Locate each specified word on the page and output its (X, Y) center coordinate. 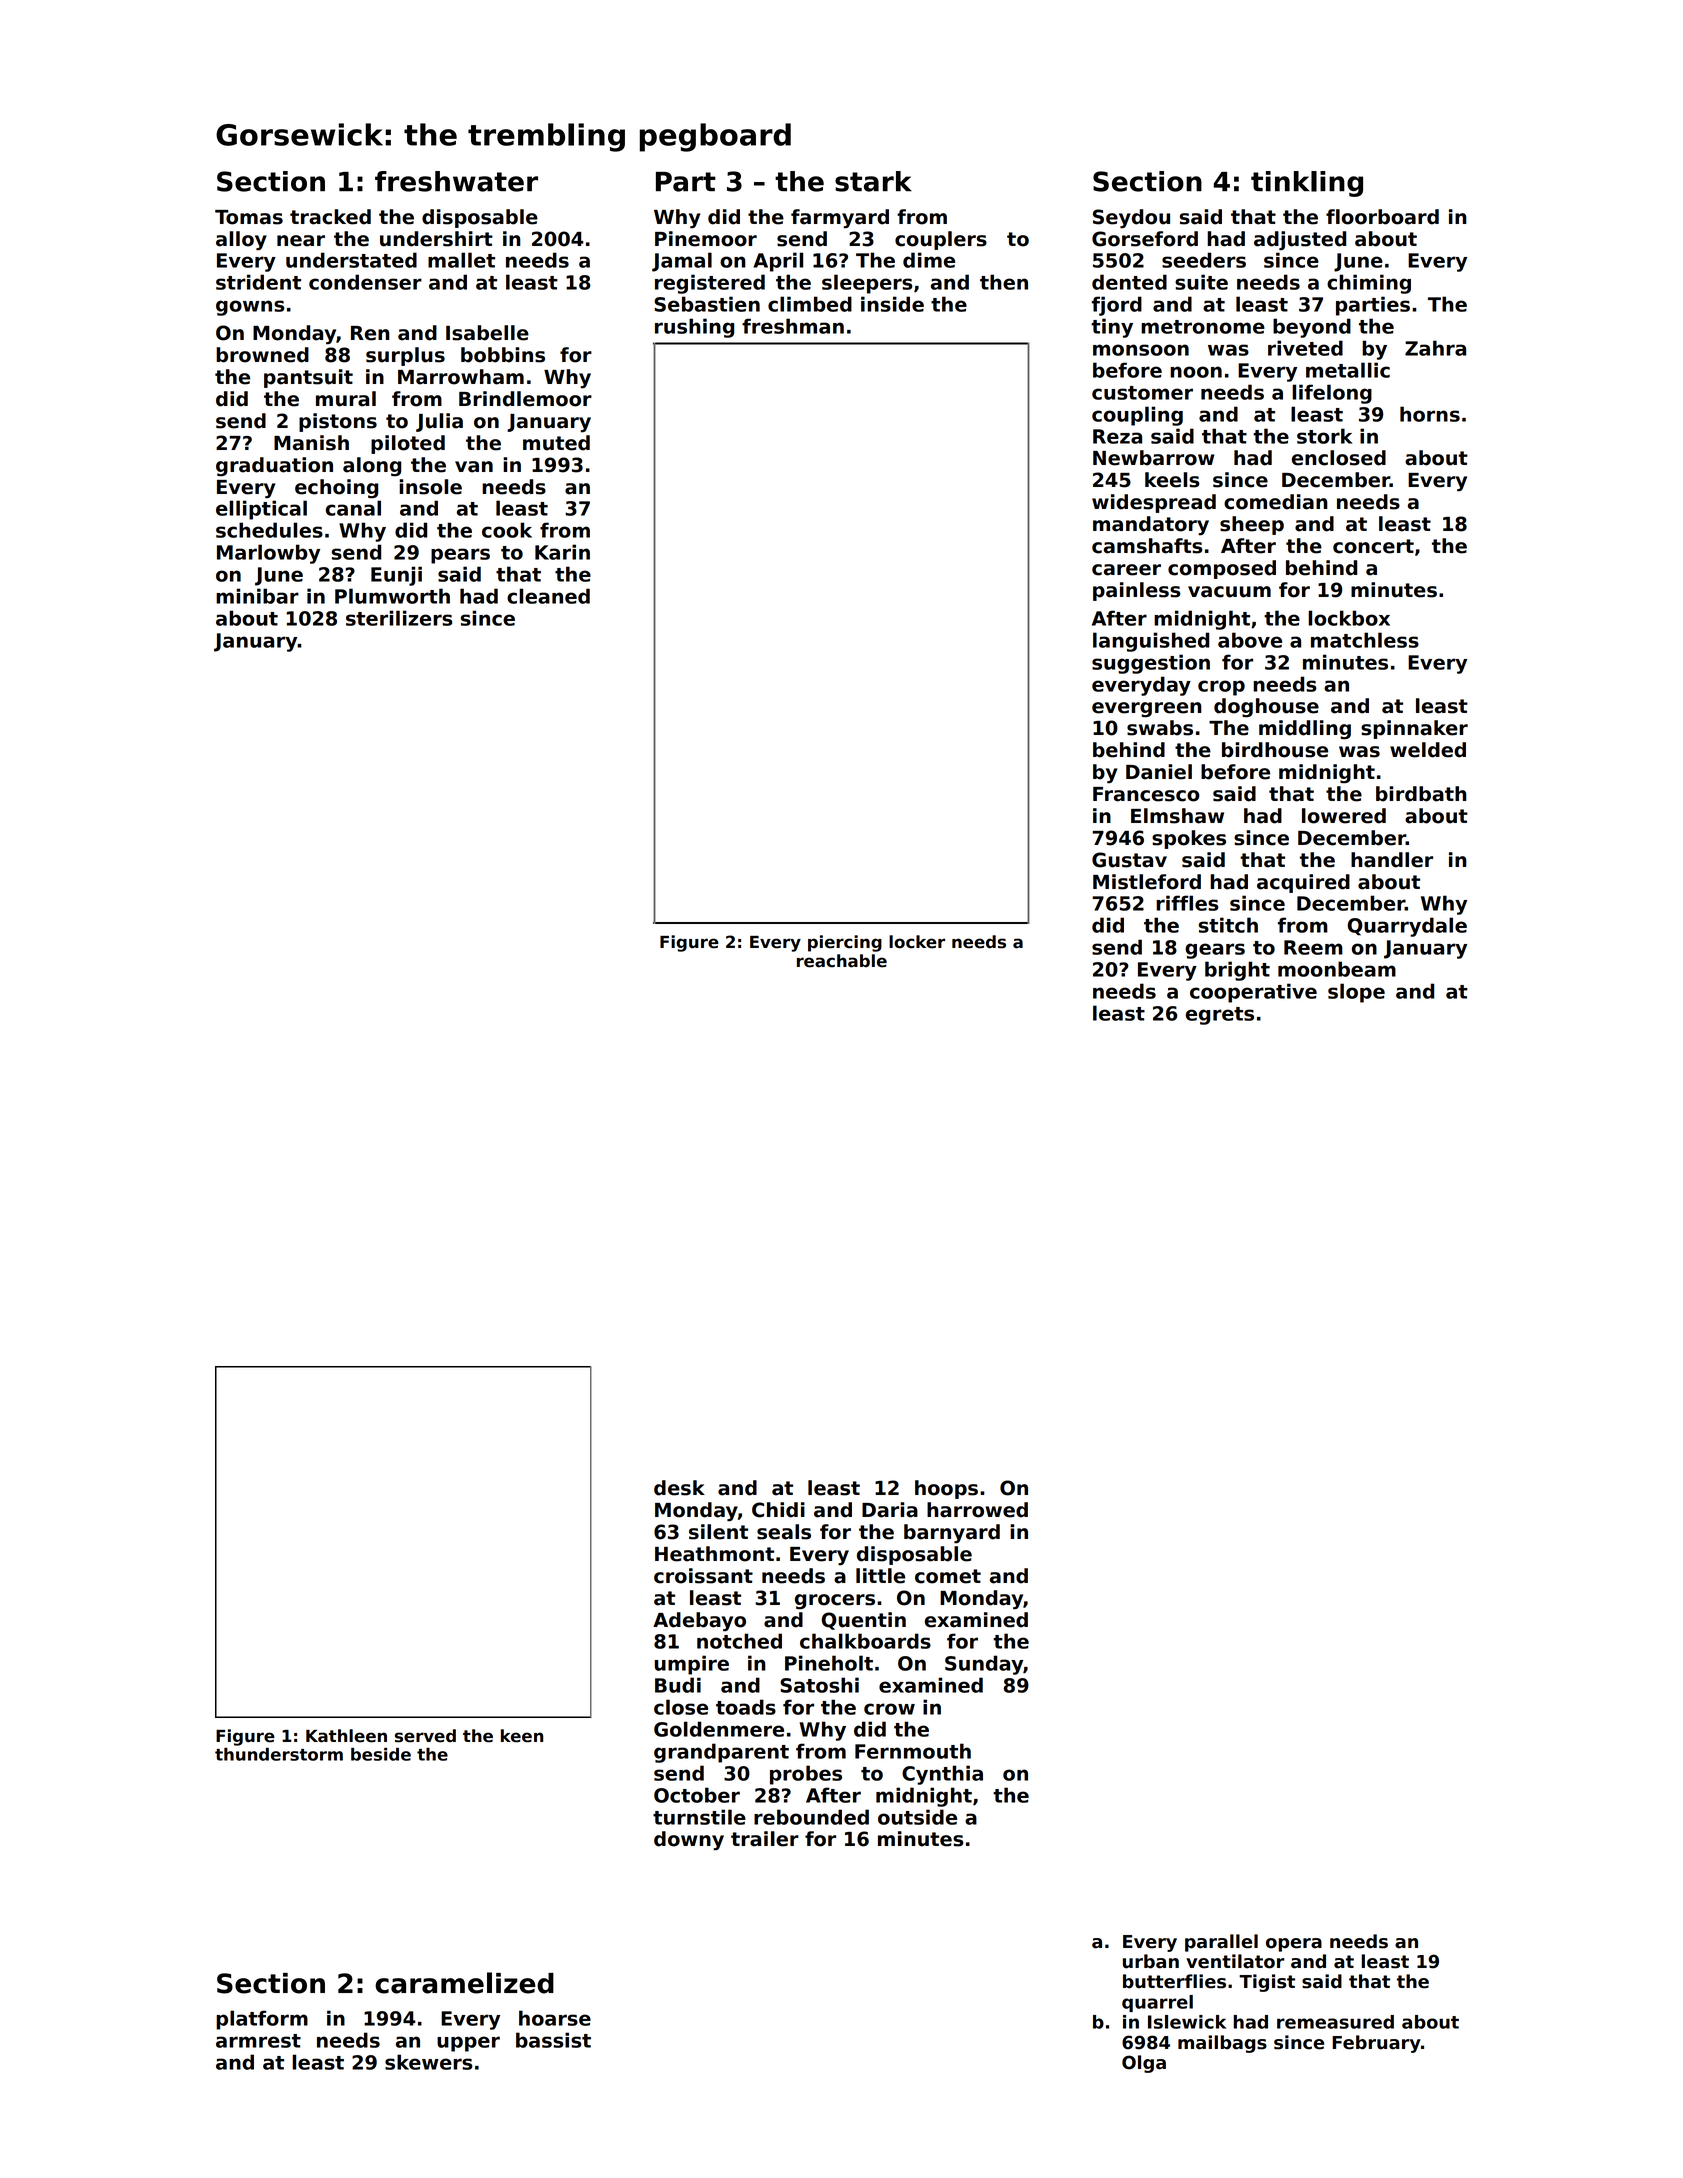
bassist (553, 2040)
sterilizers (399, 618)
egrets (1220, 1016)
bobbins (503, 355)
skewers (429, 2062)
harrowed (977, 1510)
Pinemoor (706, 239)
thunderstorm (279, 1754)
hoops (946, 1489)
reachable (842, 961)
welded (1428, 750)
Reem (1313, 947)
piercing (845, 943)
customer (1142, 393)
